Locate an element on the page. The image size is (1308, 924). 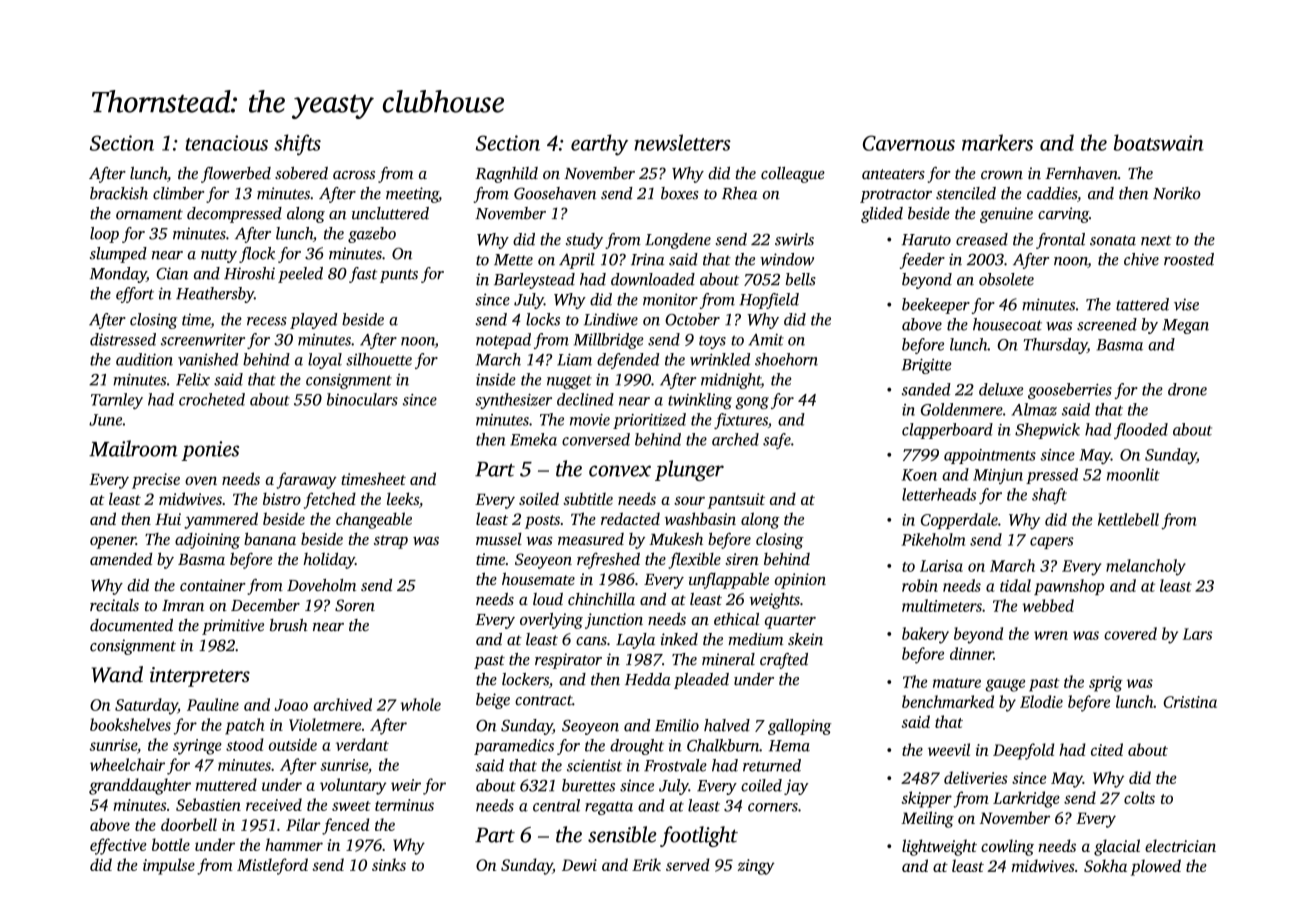
Sokha is located at coordinates (1105, 865).
